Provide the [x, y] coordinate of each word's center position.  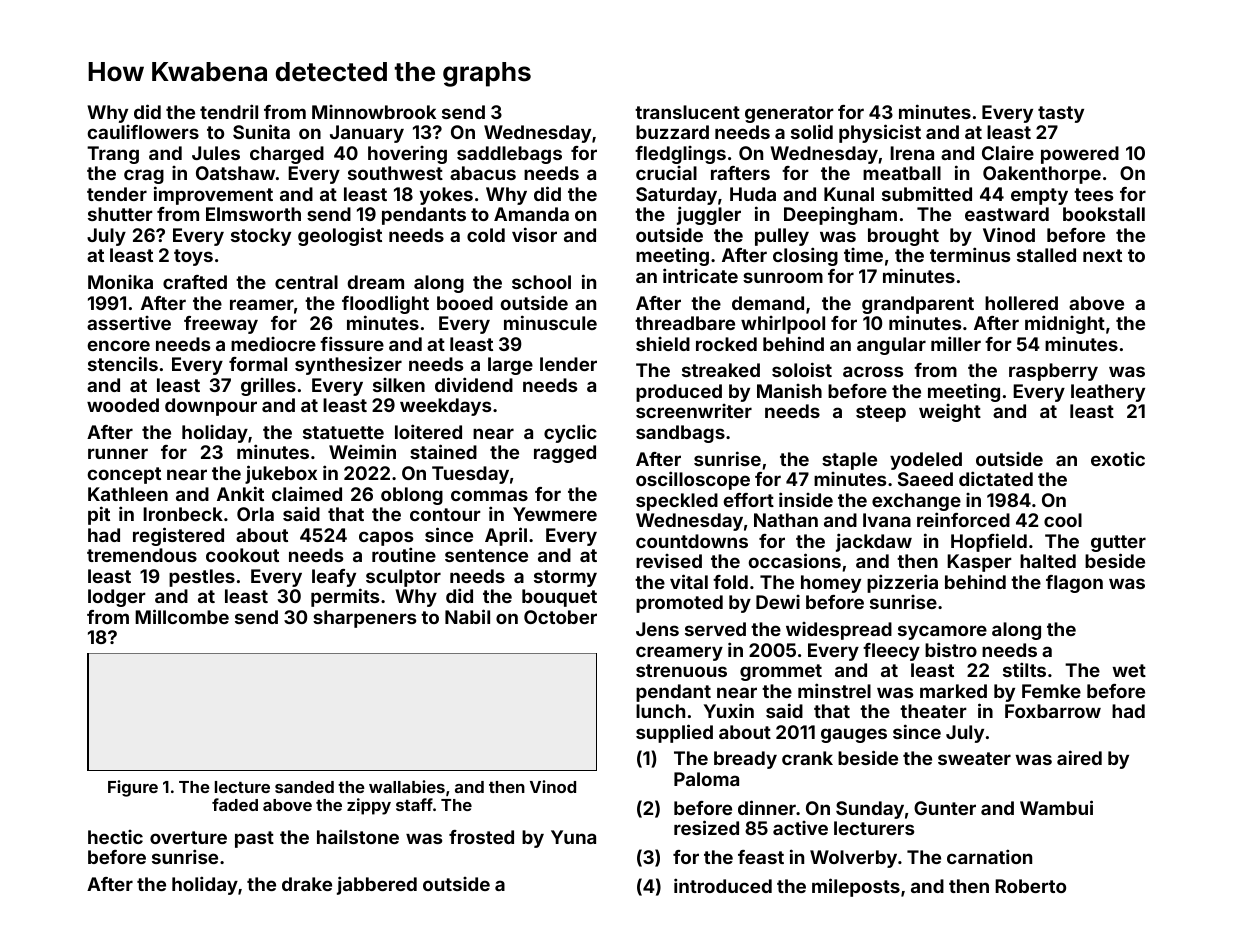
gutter [1118, 543]
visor [534, 234]
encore [119, 345]
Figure [133, 788]
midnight [1065, 324]
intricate [700, 275]
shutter [120, 214]
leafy [334, 578]
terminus [970, 254]
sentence [486, 555]
